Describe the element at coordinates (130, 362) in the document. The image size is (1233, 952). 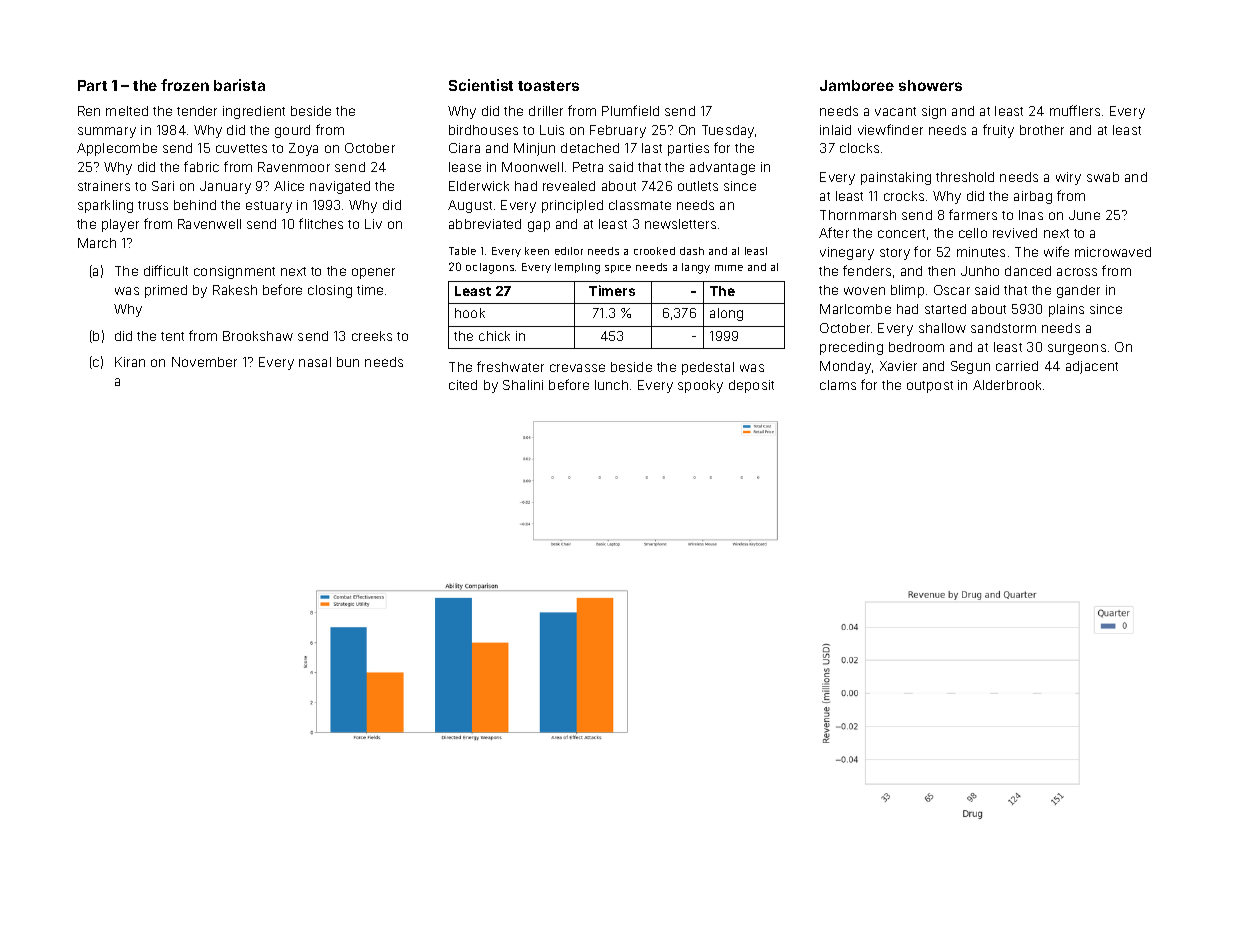
I see `Kiran` at that location.
